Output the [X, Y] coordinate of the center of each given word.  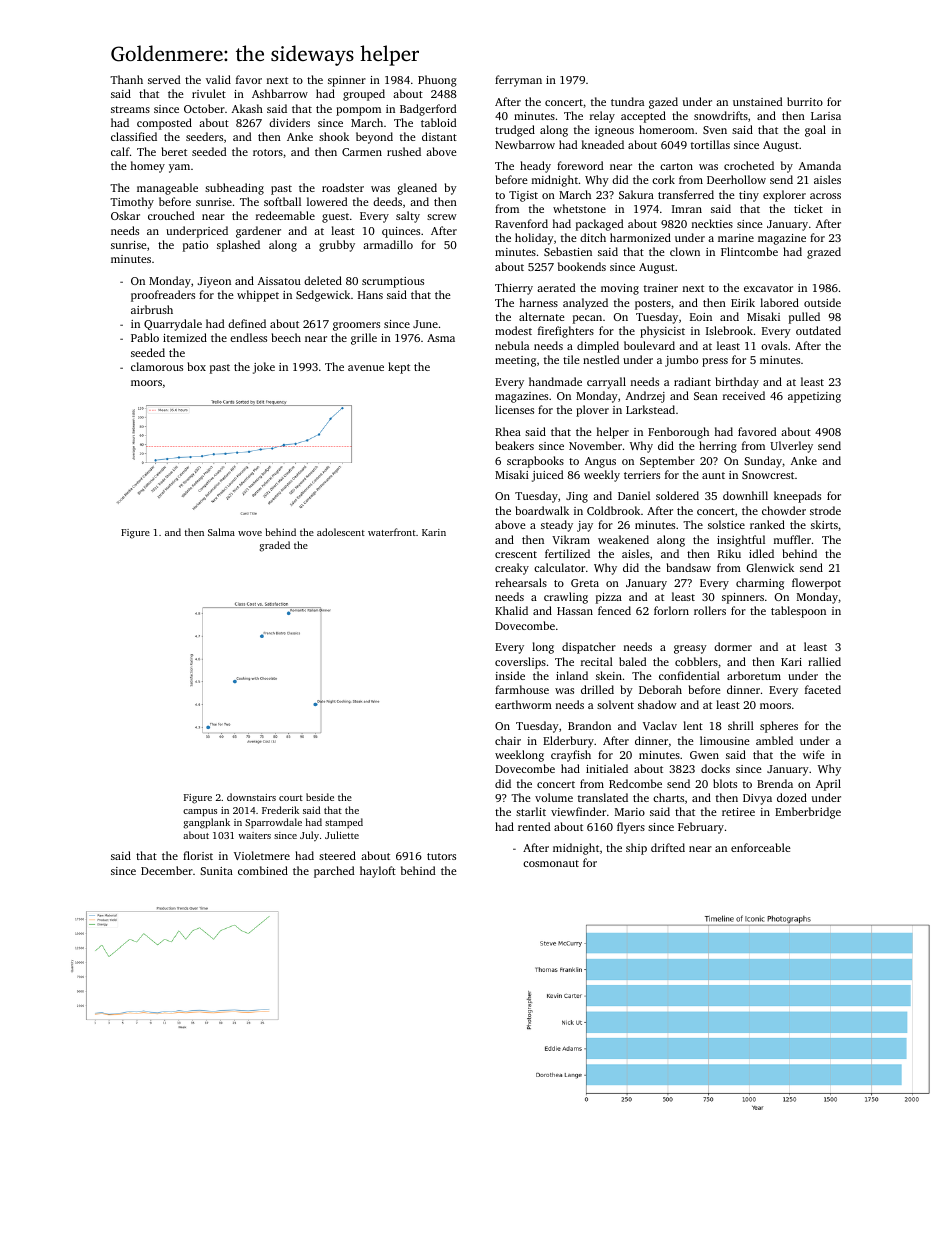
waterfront [392, 532]
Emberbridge [808, 813]
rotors [268, 152]
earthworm [523, 704]
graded [274, 546]
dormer [733, 646]
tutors [441, 856]
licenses [514, 409]
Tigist [523, 196]
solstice [726, 524]
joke [264, 368]
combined [263, 870]
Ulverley [791, 447]
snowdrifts [721, 115]
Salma [221, 532]
